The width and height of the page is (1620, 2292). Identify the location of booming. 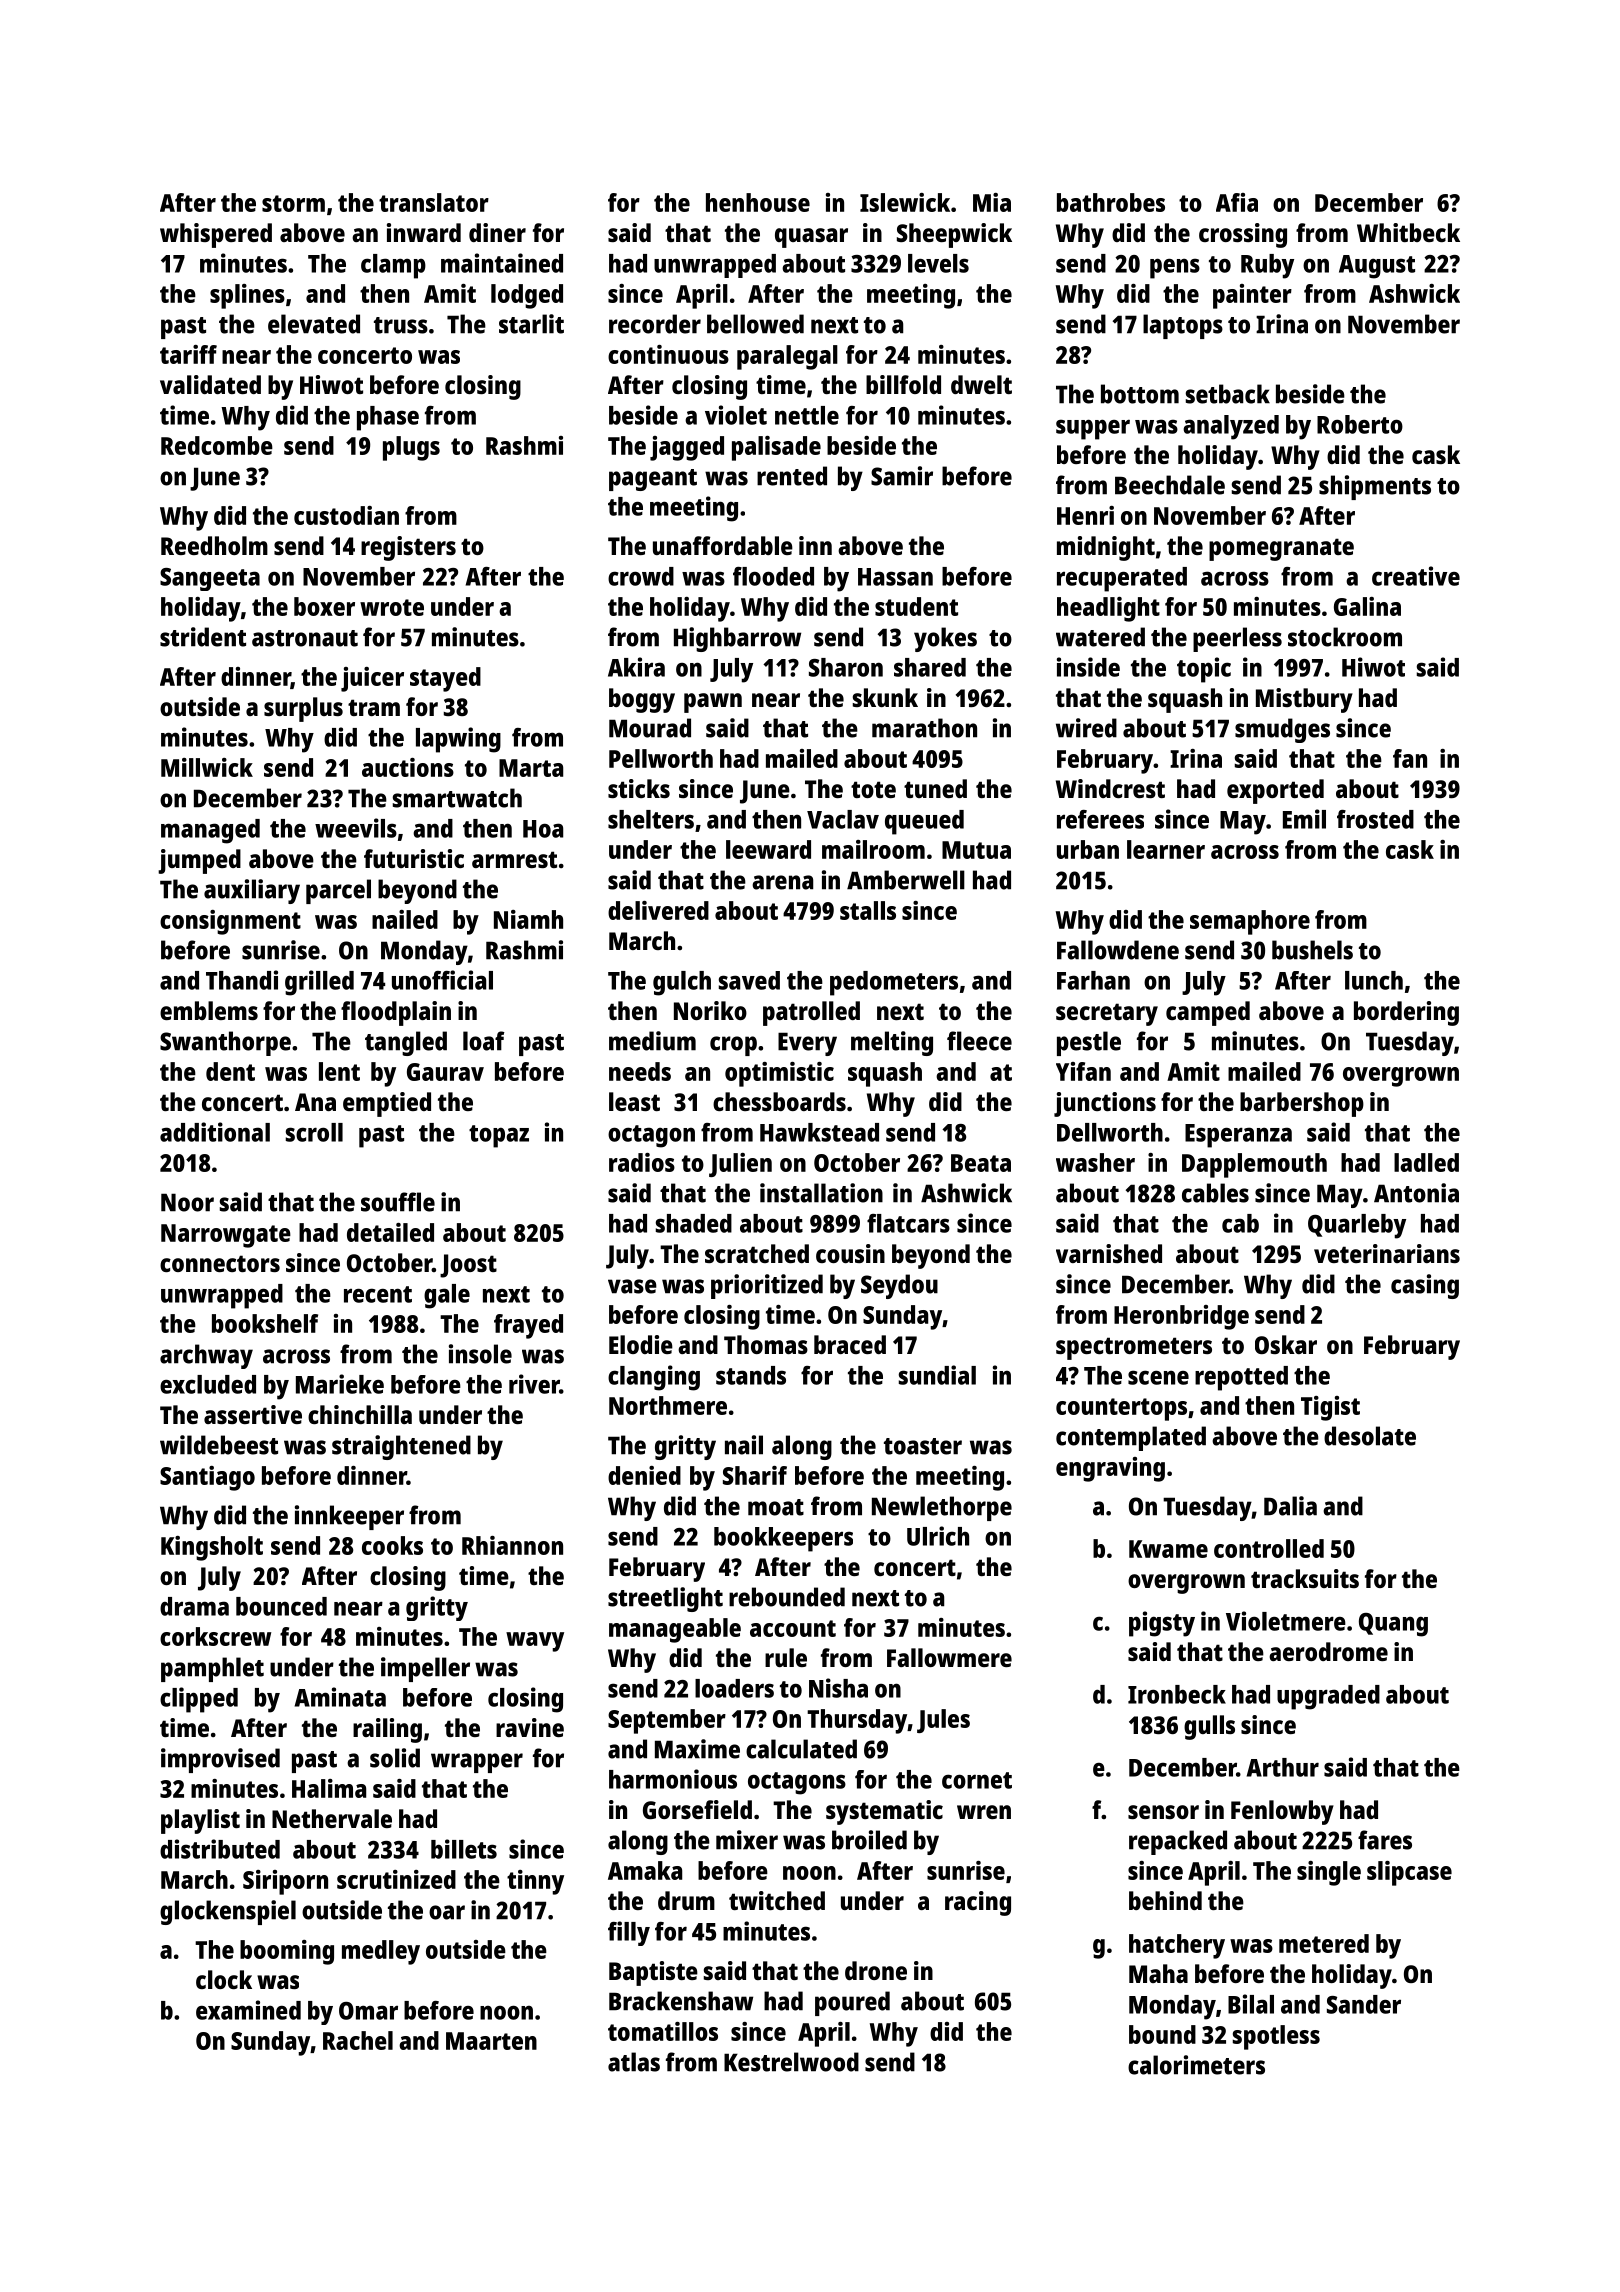
(287, 1952).
